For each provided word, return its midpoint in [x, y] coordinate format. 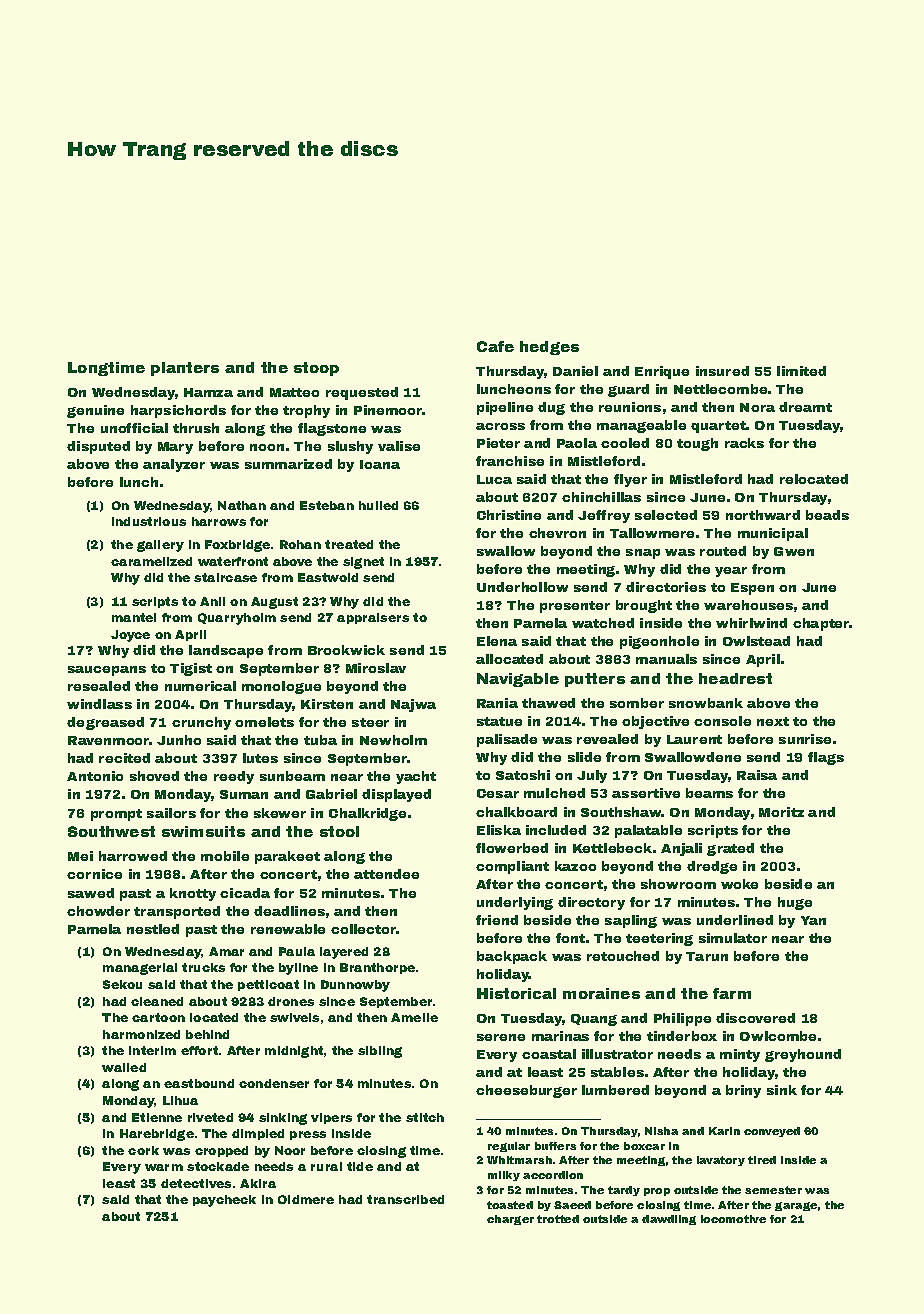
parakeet [287, 857]
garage [796, 1206]
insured [722, 371]
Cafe [495, 346]
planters [185, 369]
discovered [755, 1018]
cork [143, 1150]
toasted [510, 1205]
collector [364, 929]
